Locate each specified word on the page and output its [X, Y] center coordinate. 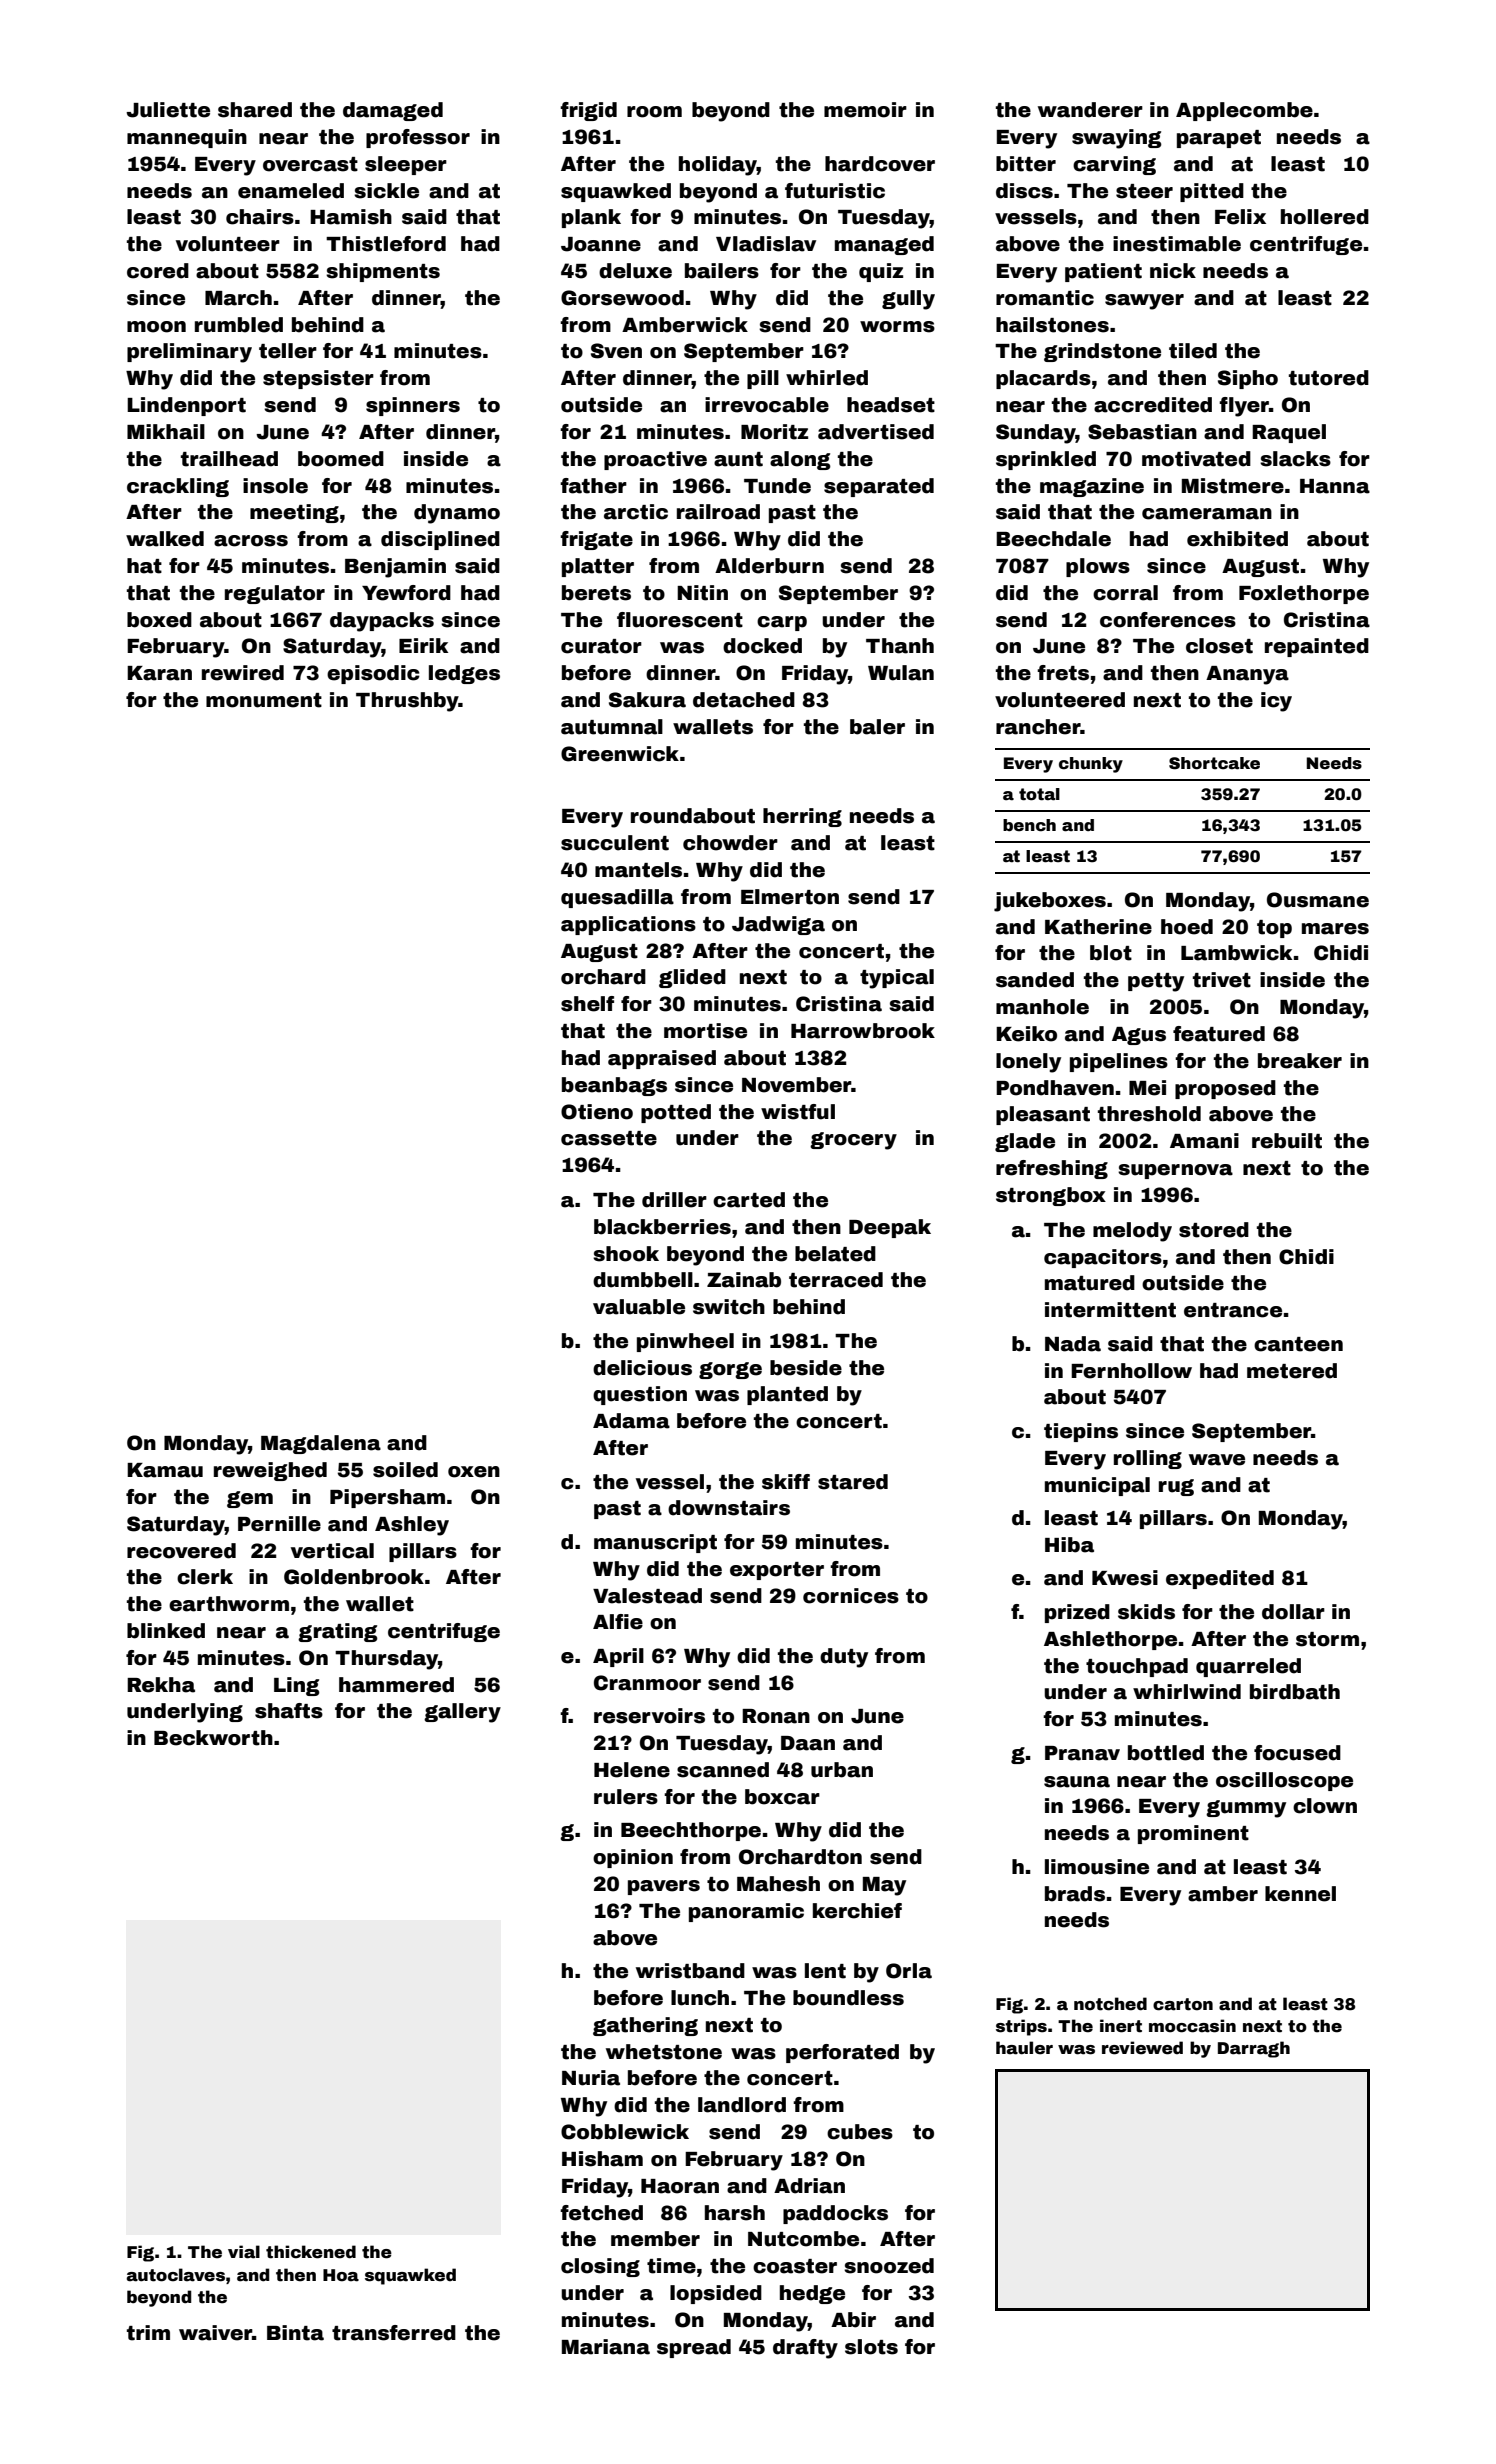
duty [844, 1658]
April [618, 1657]
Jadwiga [778, 925]
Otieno [597, 1112]
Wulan [901, 673]
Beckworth [213, 1738]
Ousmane [1318, 900]
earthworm [229, 1604]
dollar [1293, 1612]
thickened [311, 2252]
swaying [1117, 139]
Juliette [168, 110]
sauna [1077, 1782]
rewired [243, 673]
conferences [1168, 620]
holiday [718, 166]
